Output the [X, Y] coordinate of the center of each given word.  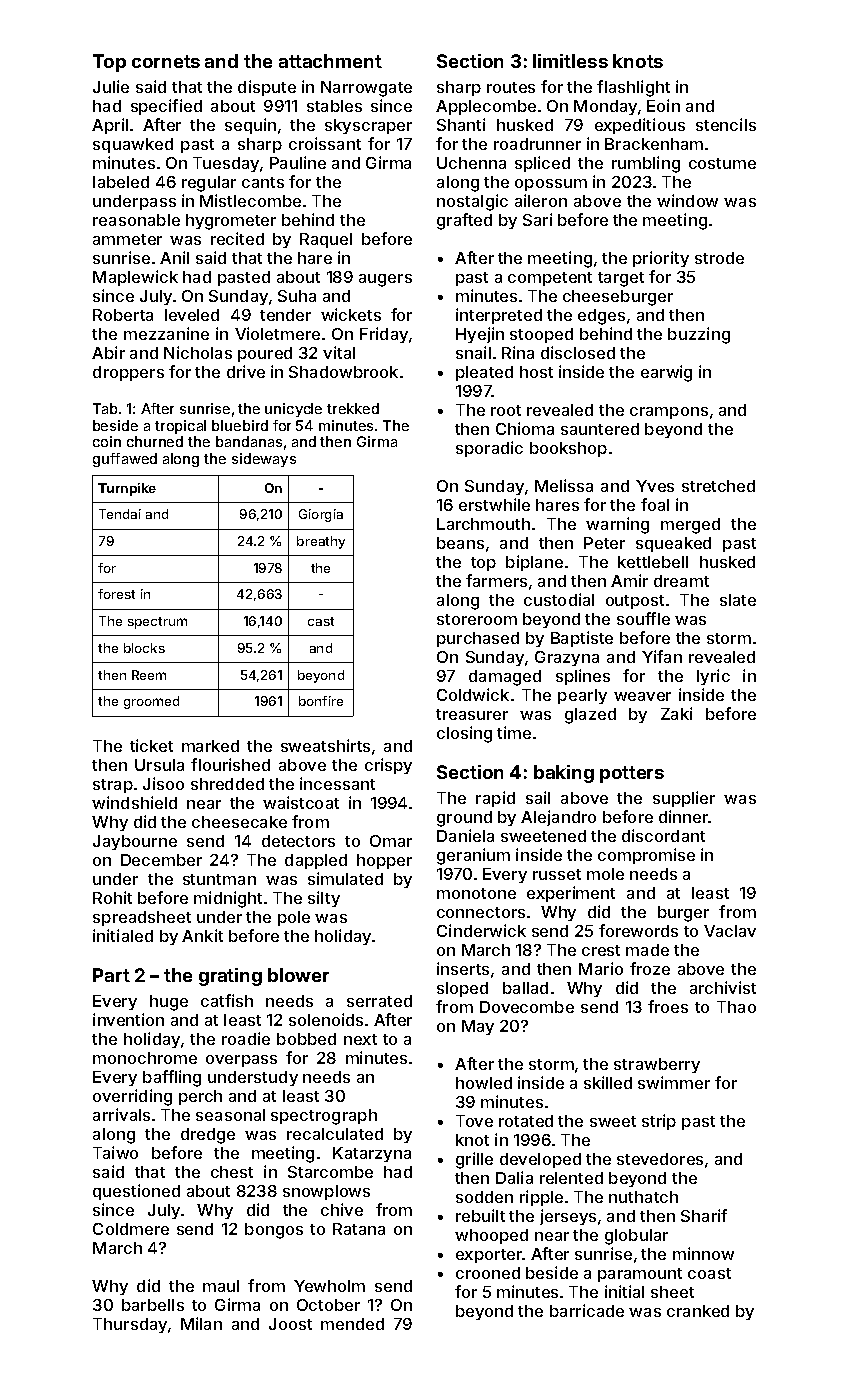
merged [690, 526]
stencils [726, 124]
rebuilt [480, 1215]
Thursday [130, 1325]
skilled [608, 1082]
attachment [330, 61]
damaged [505, 678]
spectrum [157, 623]
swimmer [674, 1082]
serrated [379, 1001]
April [110, 126]
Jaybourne [135, 842]
